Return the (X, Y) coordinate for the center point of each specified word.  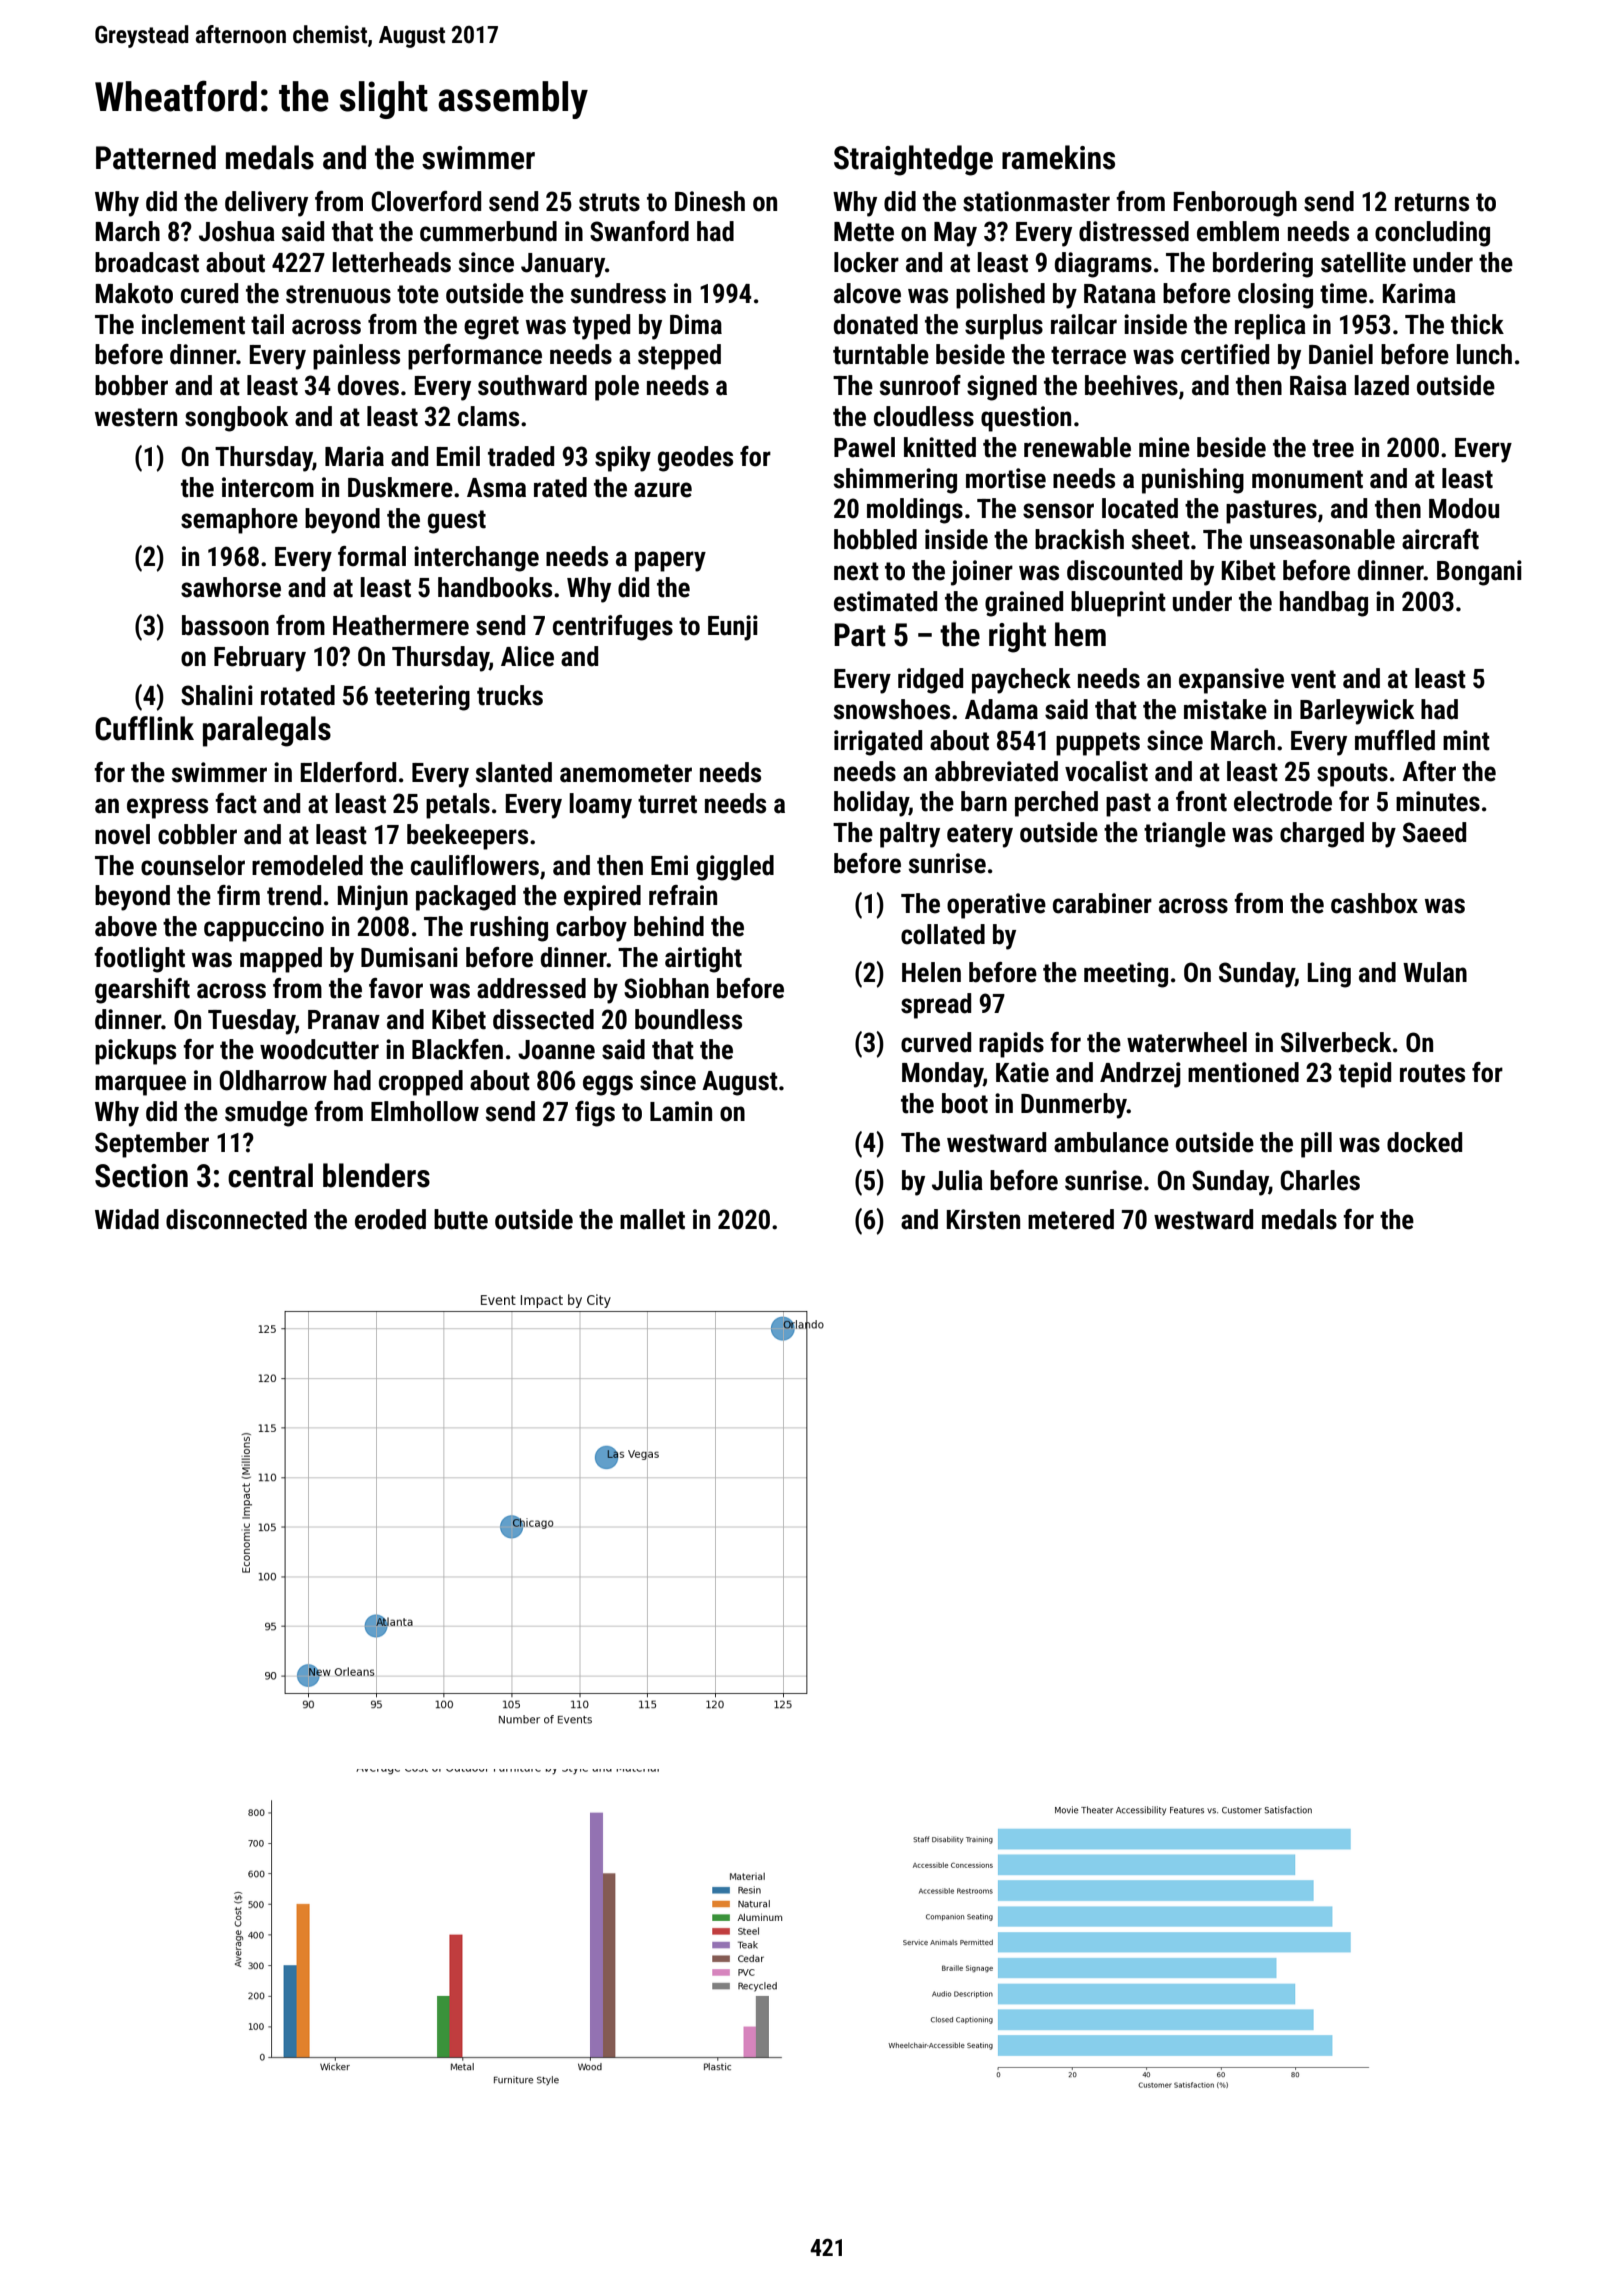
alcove (867, 293)
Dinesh (710, 201)
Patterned (156, 157)
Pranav (344, 1020)
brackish (1079, 539)
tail (267, 324)
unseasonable (1322, 539)
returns (1432, 202)
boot (965, 1103)
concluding (1432, 234)
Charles (1320, 1180)
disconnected (236, 1219)
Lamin (681, 1111)
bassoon (225, 625)
